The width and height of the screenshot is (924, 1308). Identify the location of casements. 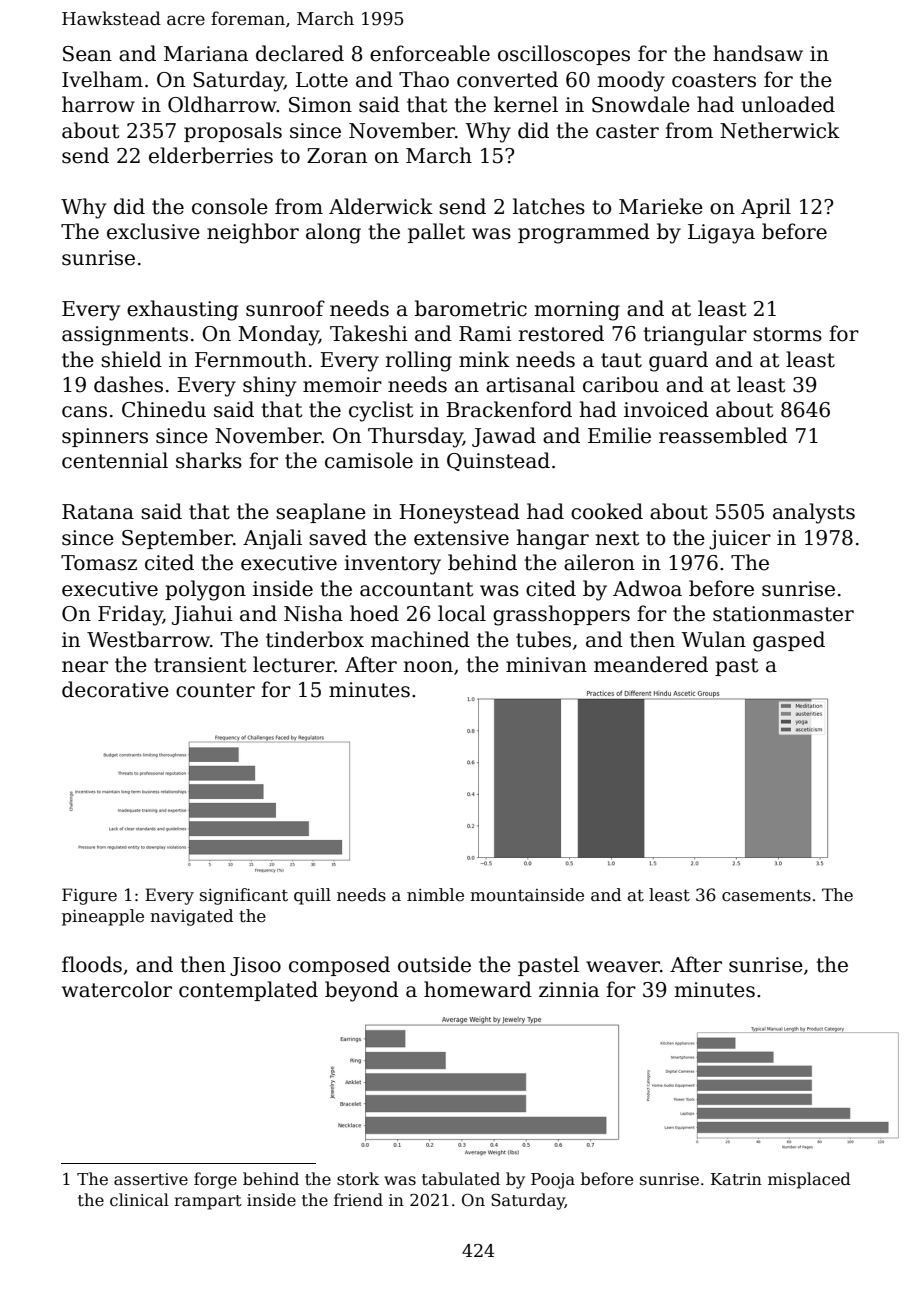
(766, 895).
